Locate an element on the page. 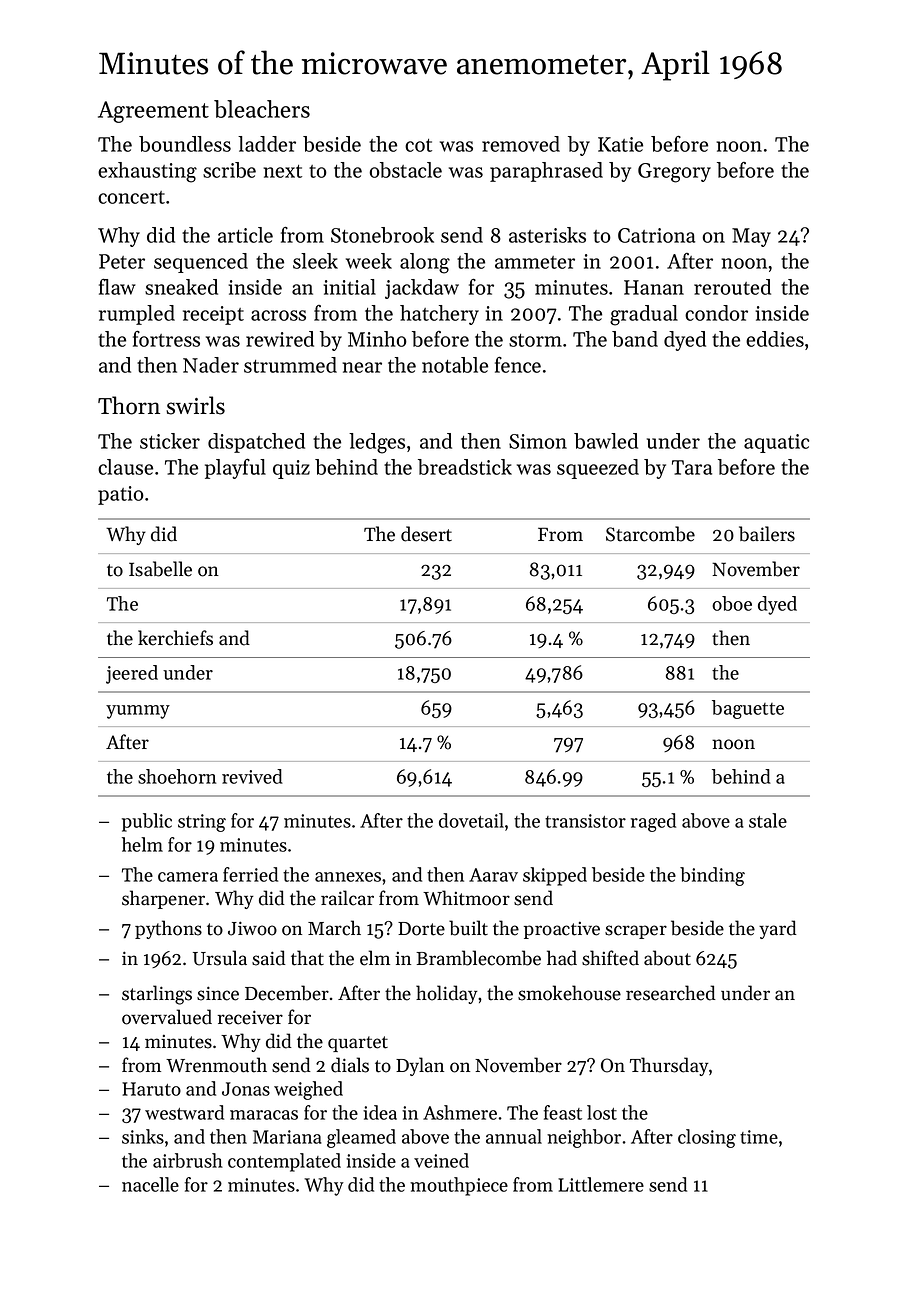 This page has height=1316, width=908. cot is located at coordinates (418, 145).
